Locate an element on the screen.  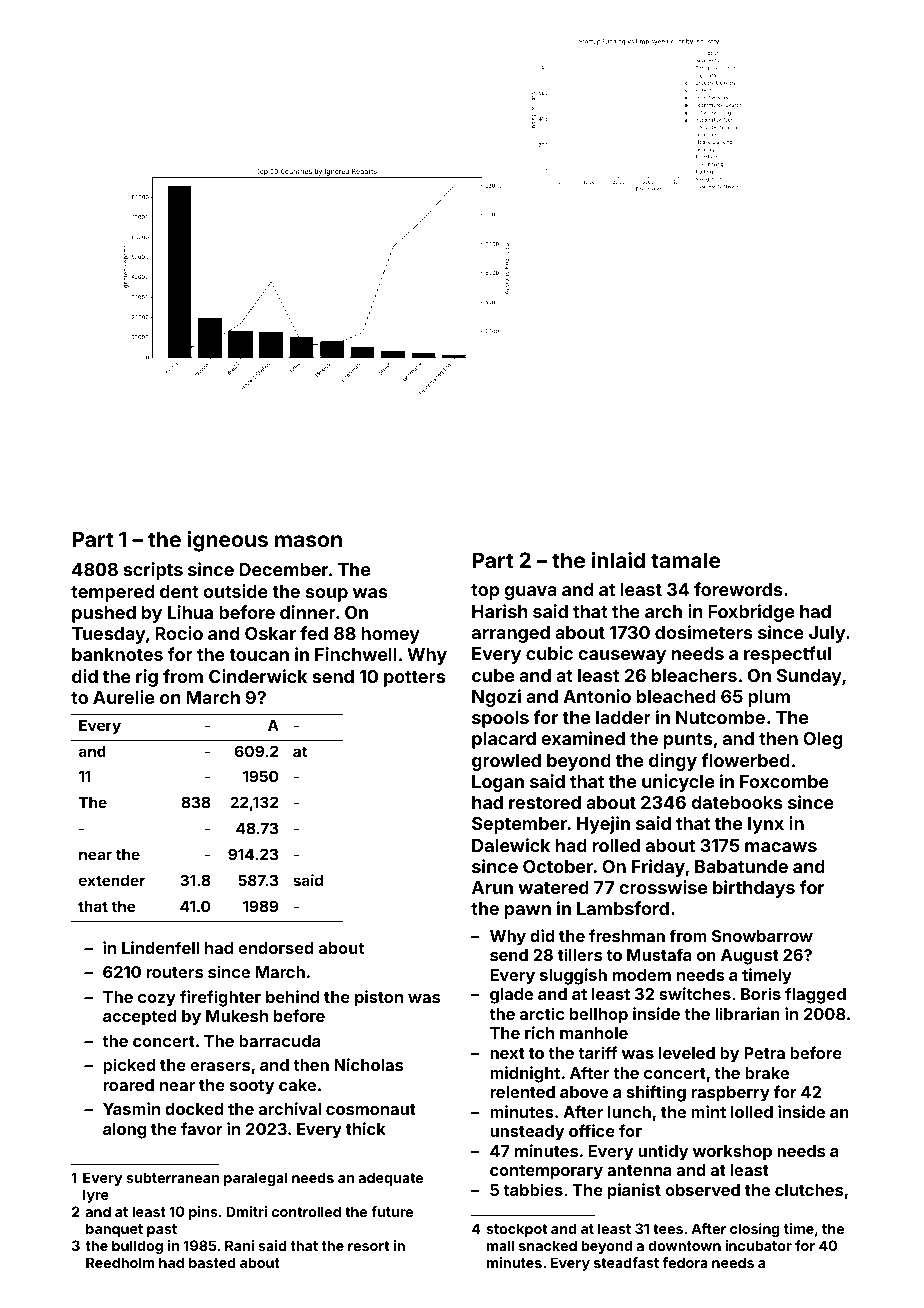
Oskar is located at coordinates (270, 633).
